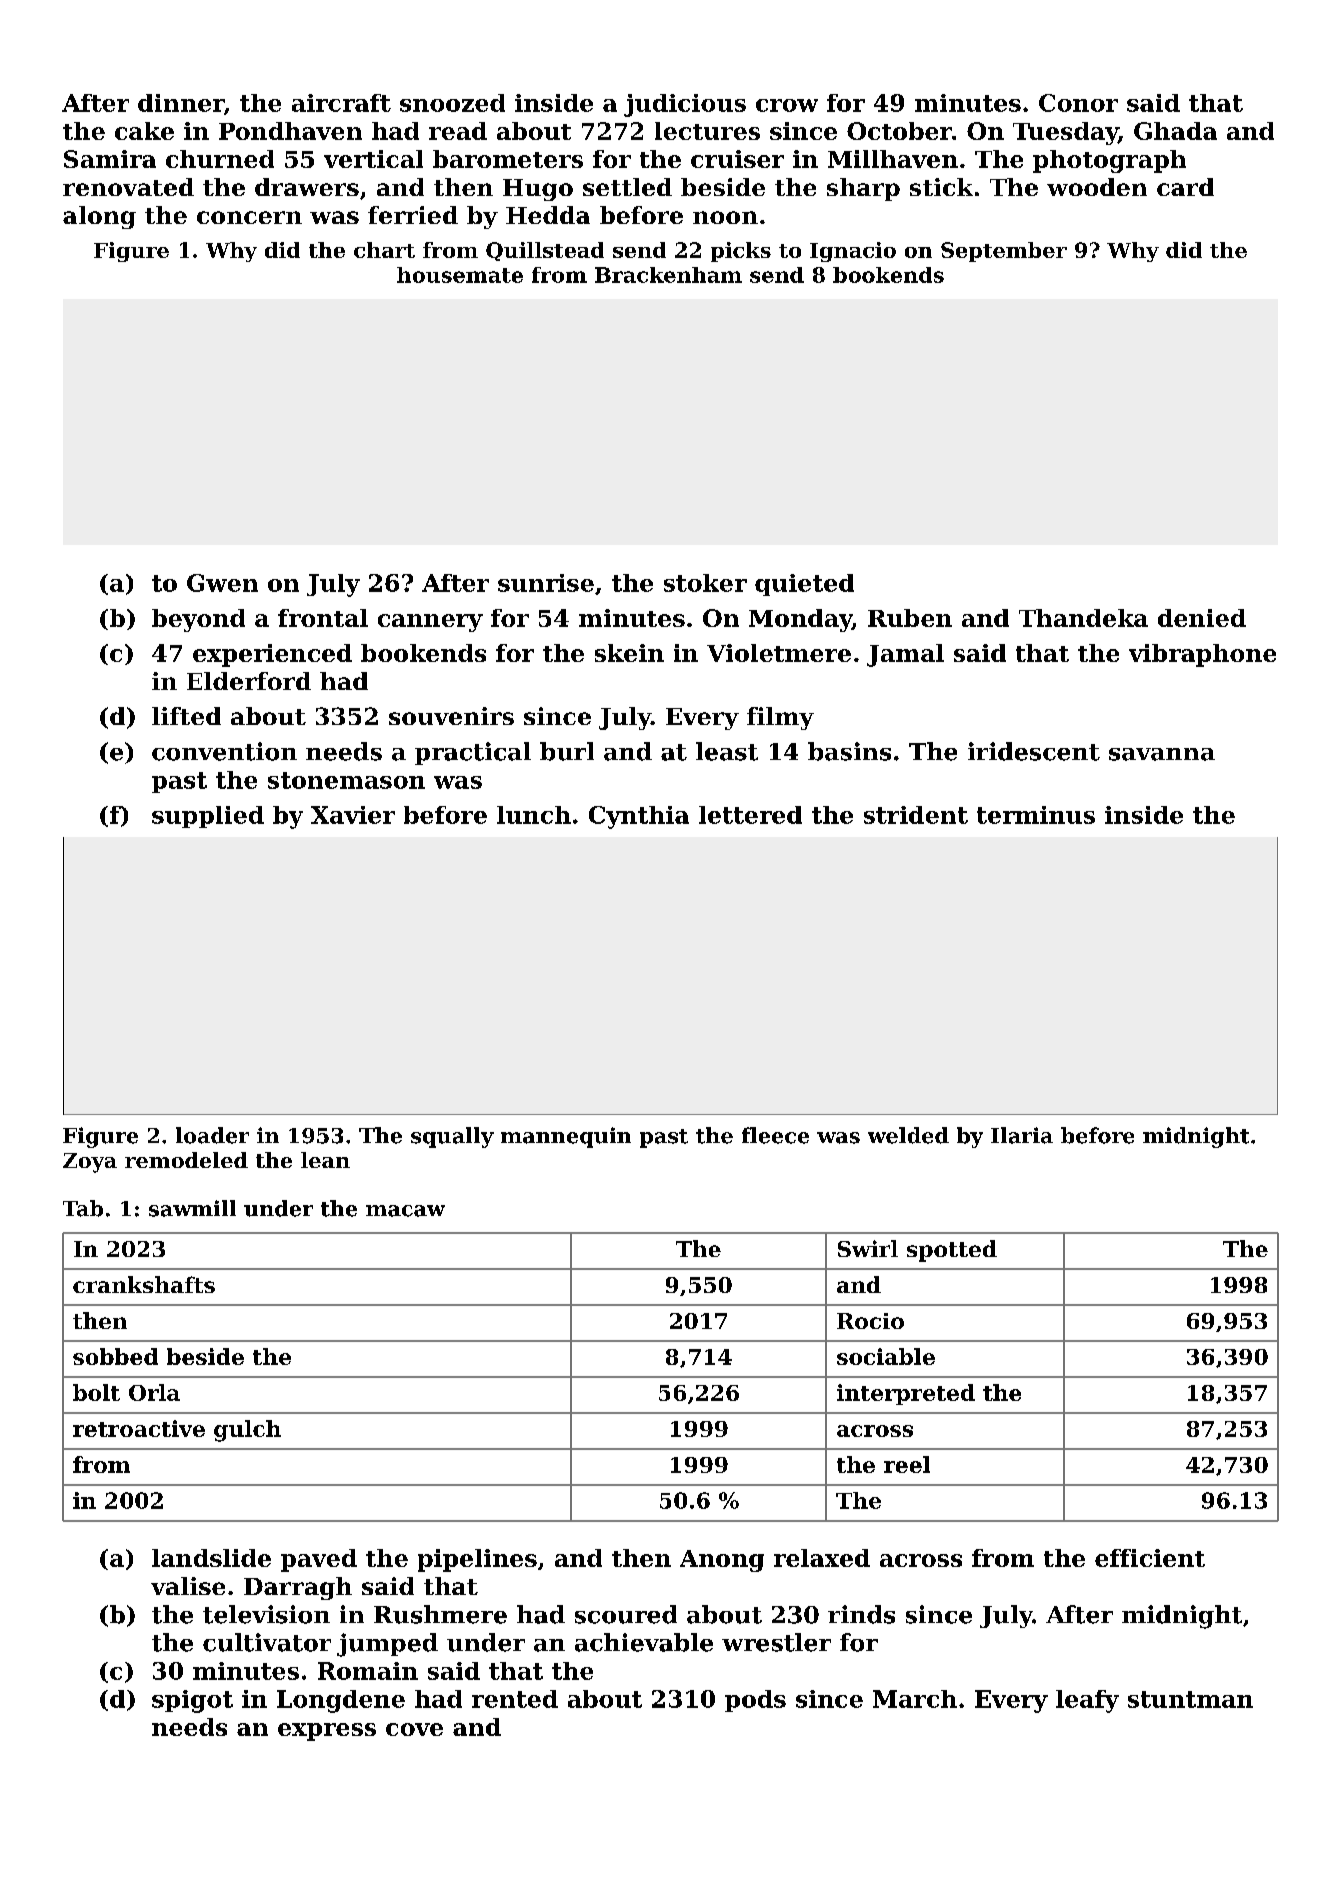 Image resolution: width=1341 pixels, height=1896 pixels. What do you see at coordinates (212, 1135) in the screenshot?
I see `loader` at bounding box center [212, 1135].
